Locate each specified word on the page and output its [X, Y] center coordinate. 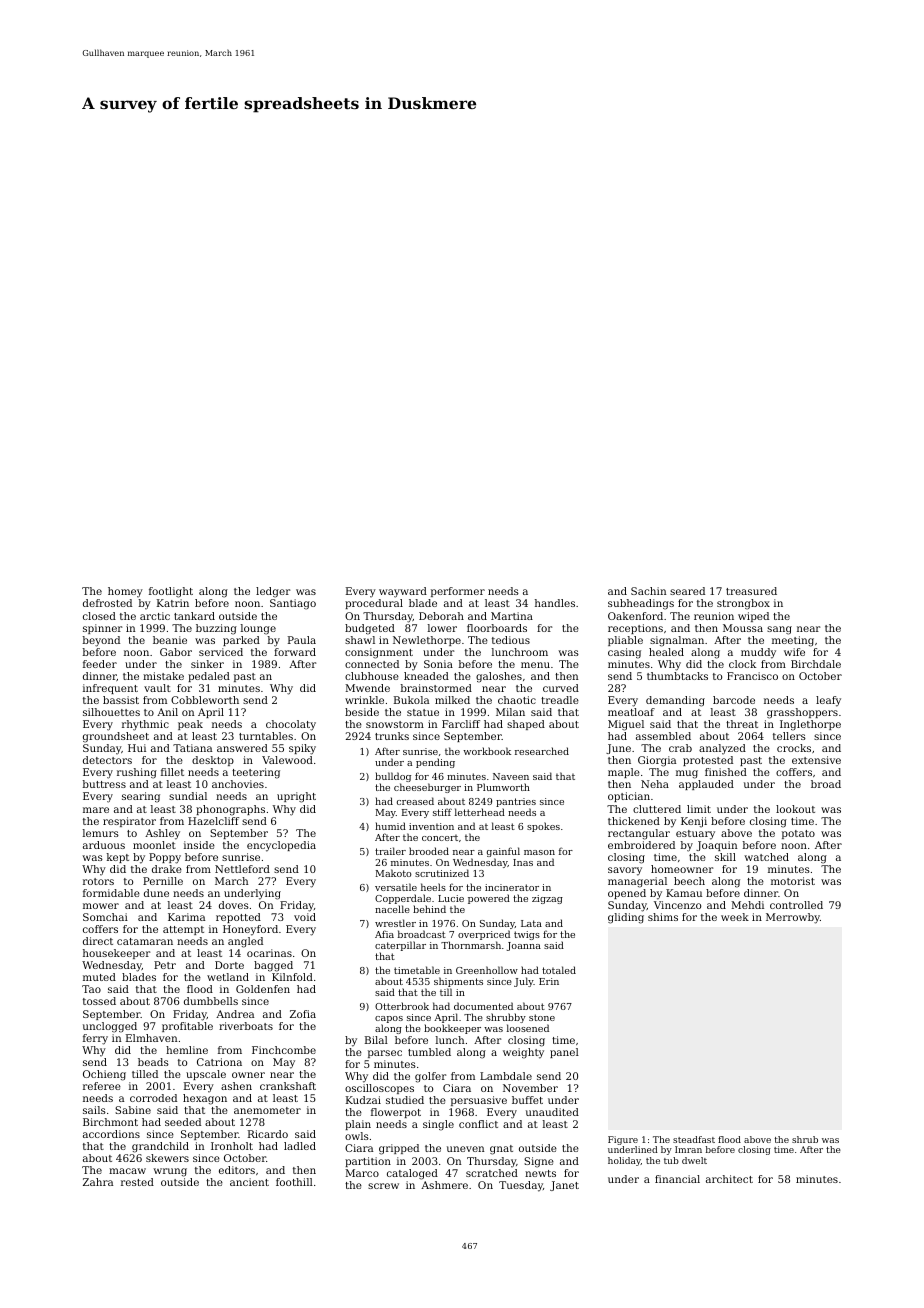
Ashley [162, 834]
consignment [379, 653]
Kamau [684, 893]
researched [542, 751]
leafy [828, 701]
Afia [384, 934]
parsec [385, 1054]
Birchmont [110, 1122]
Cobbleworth [205, 700]
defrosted [107, 603]
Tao [91, 989]
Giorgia [657, 761]
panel [564, 1053]
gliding [626, 918]
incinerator [512, 887]
